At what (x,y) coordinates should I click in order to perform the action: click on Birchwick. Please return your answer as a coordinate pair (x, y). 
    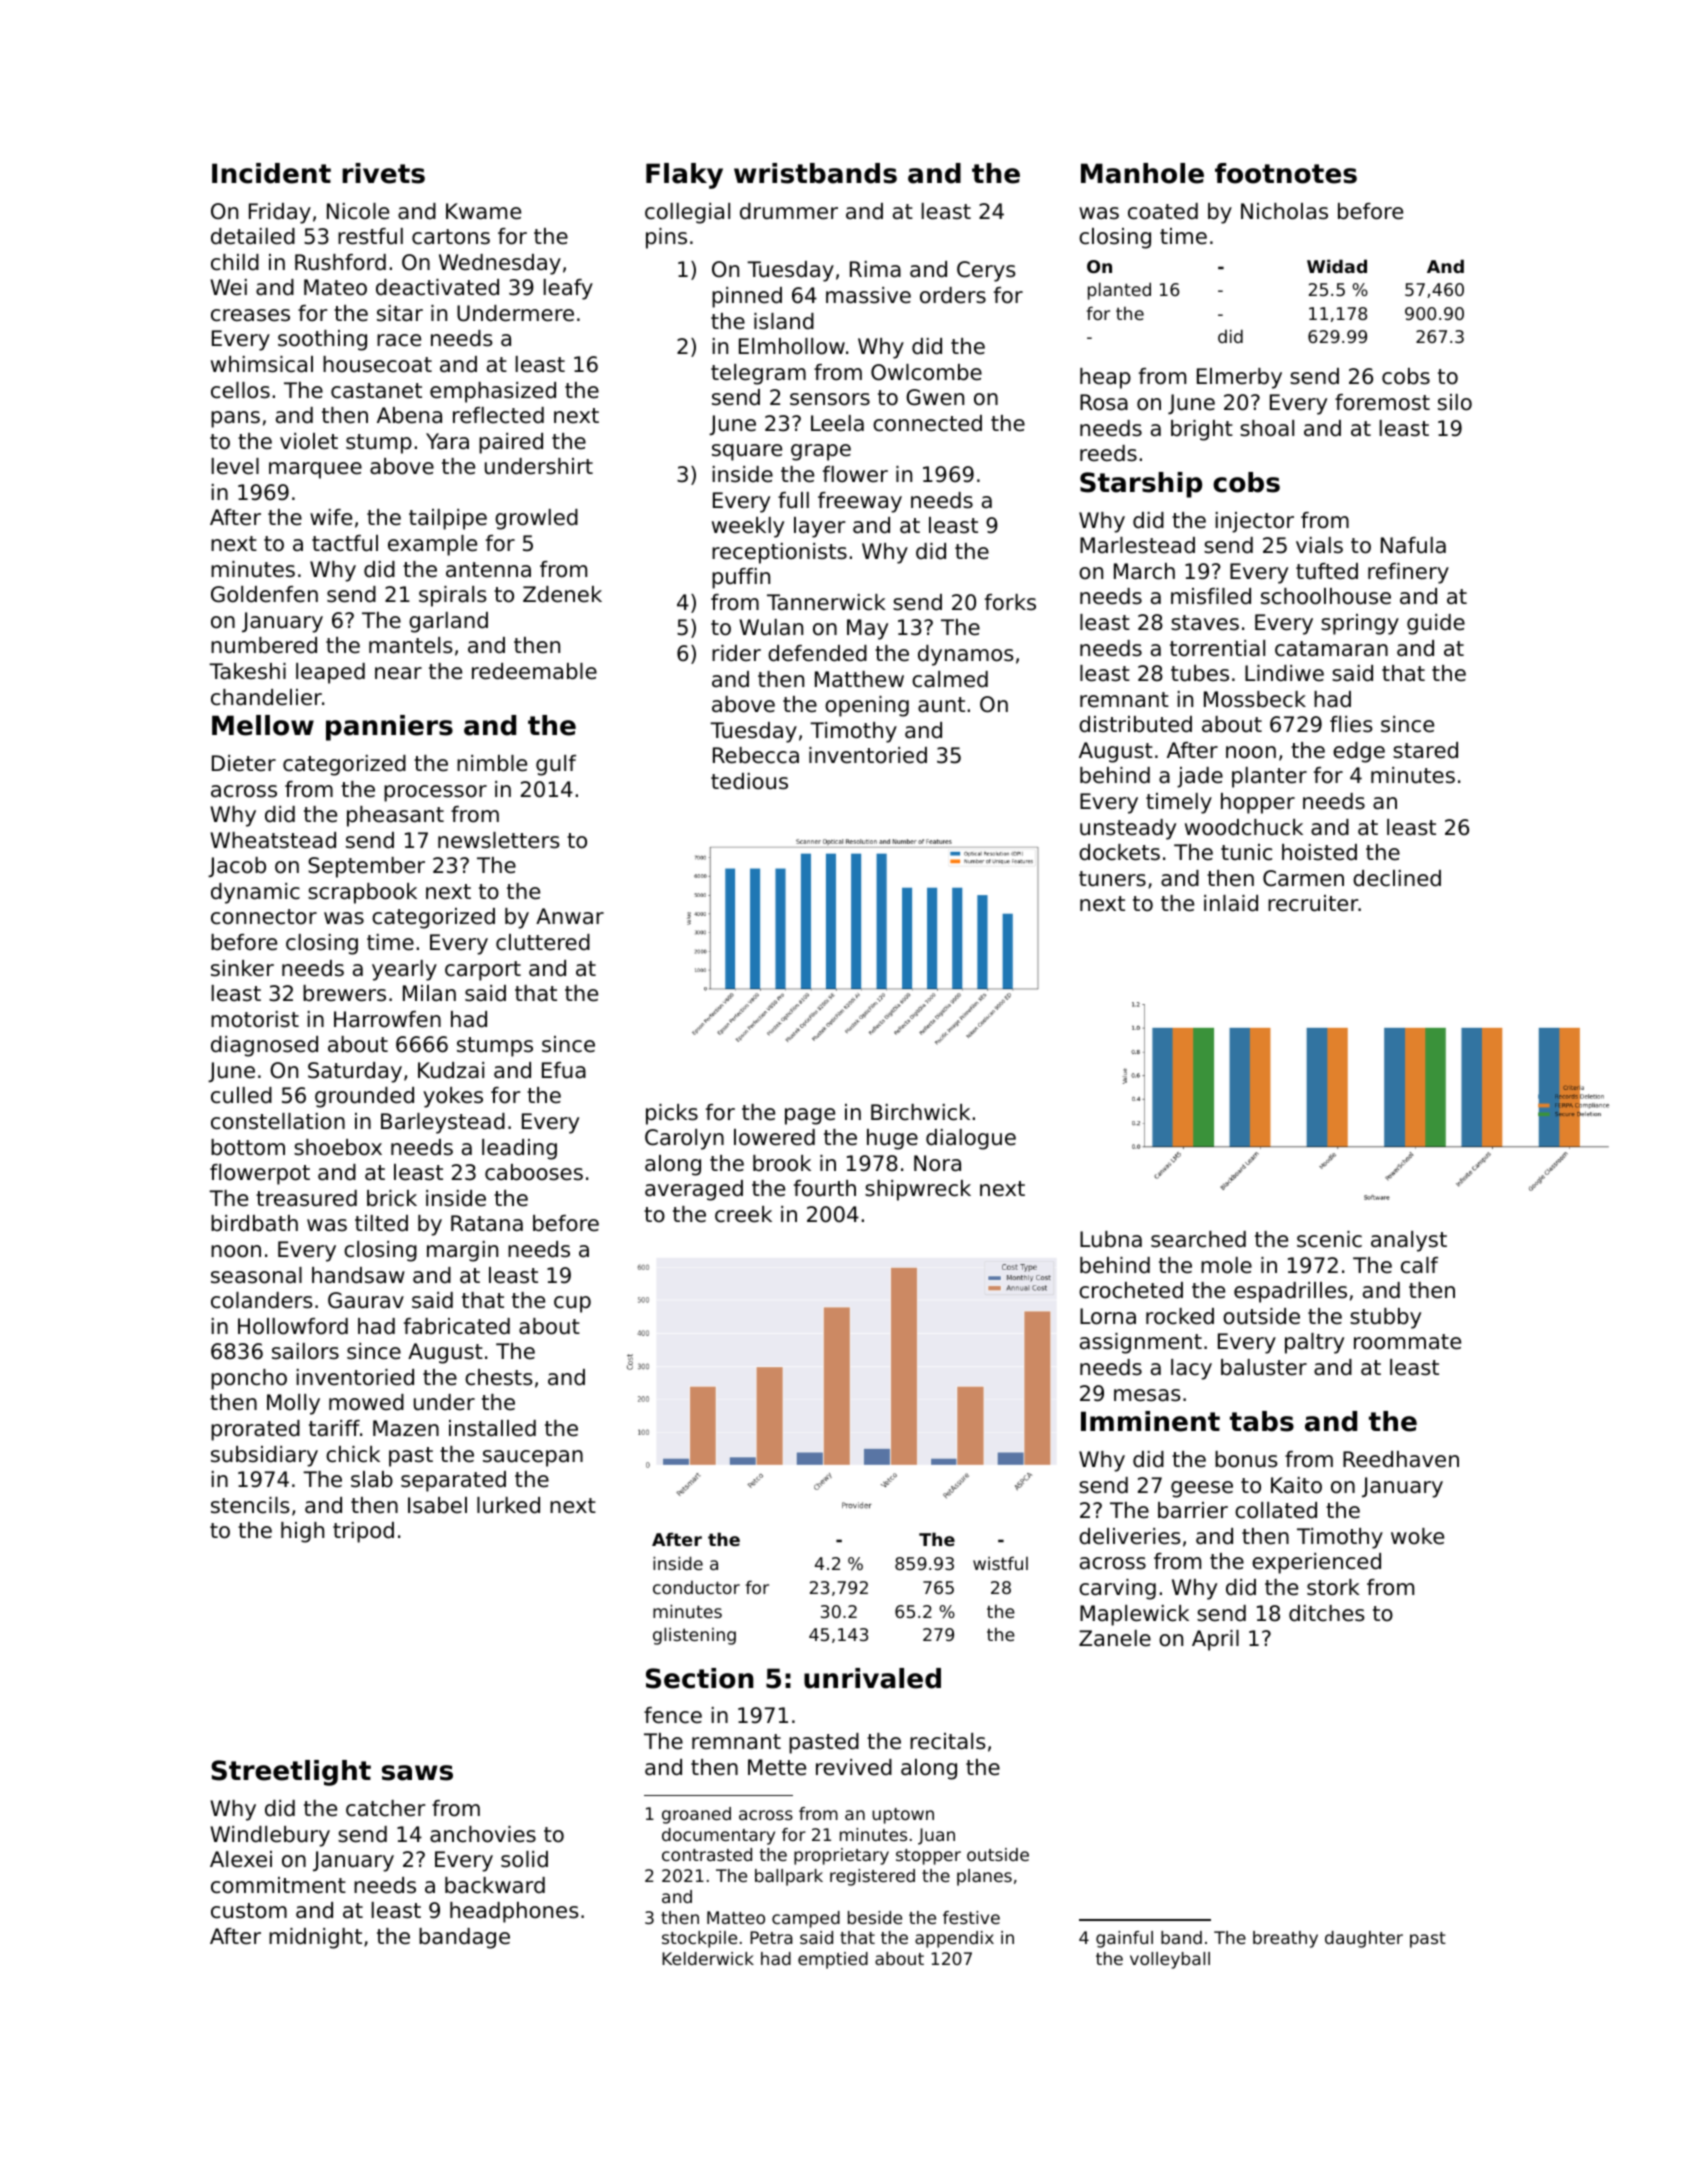
    Looking at the image, I should click on (920, 1112).
